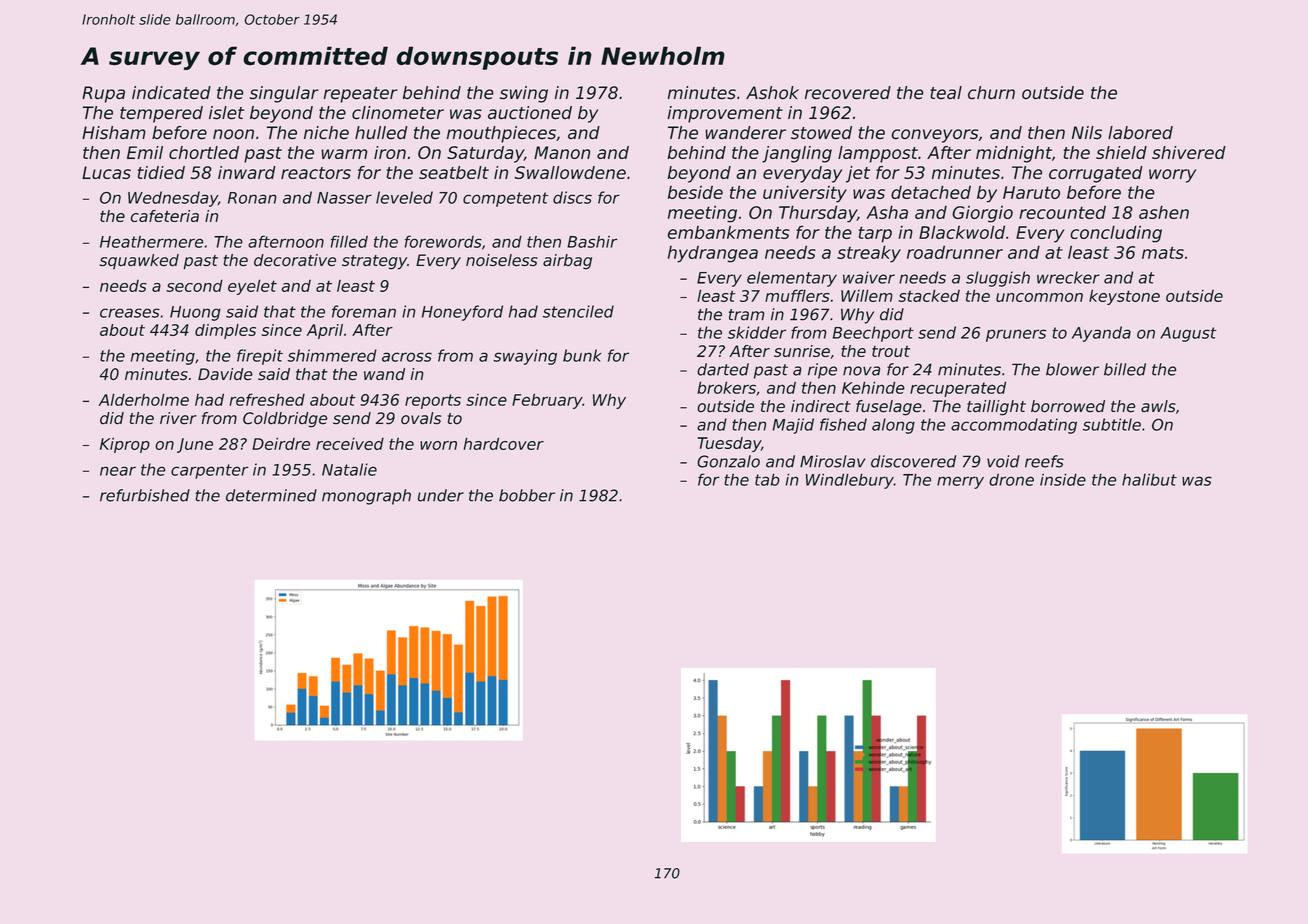  What do you see at coordinates (332, 355) in the screenshot?
I see `shimmered` at bounding box center [332, 355].
